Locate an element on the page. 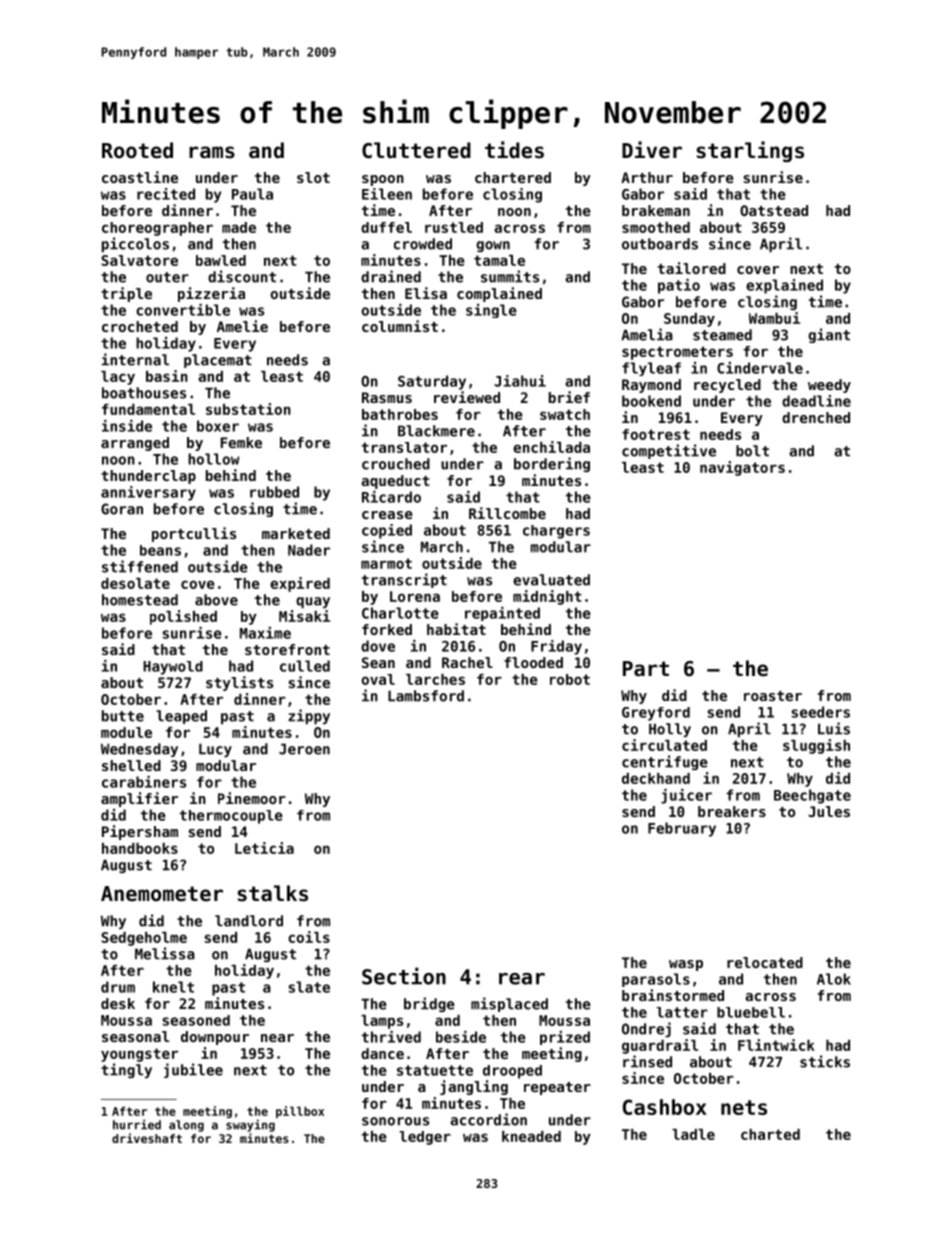 This image has height=1233, width=952. navigators is located at coordinates (742, 468).
